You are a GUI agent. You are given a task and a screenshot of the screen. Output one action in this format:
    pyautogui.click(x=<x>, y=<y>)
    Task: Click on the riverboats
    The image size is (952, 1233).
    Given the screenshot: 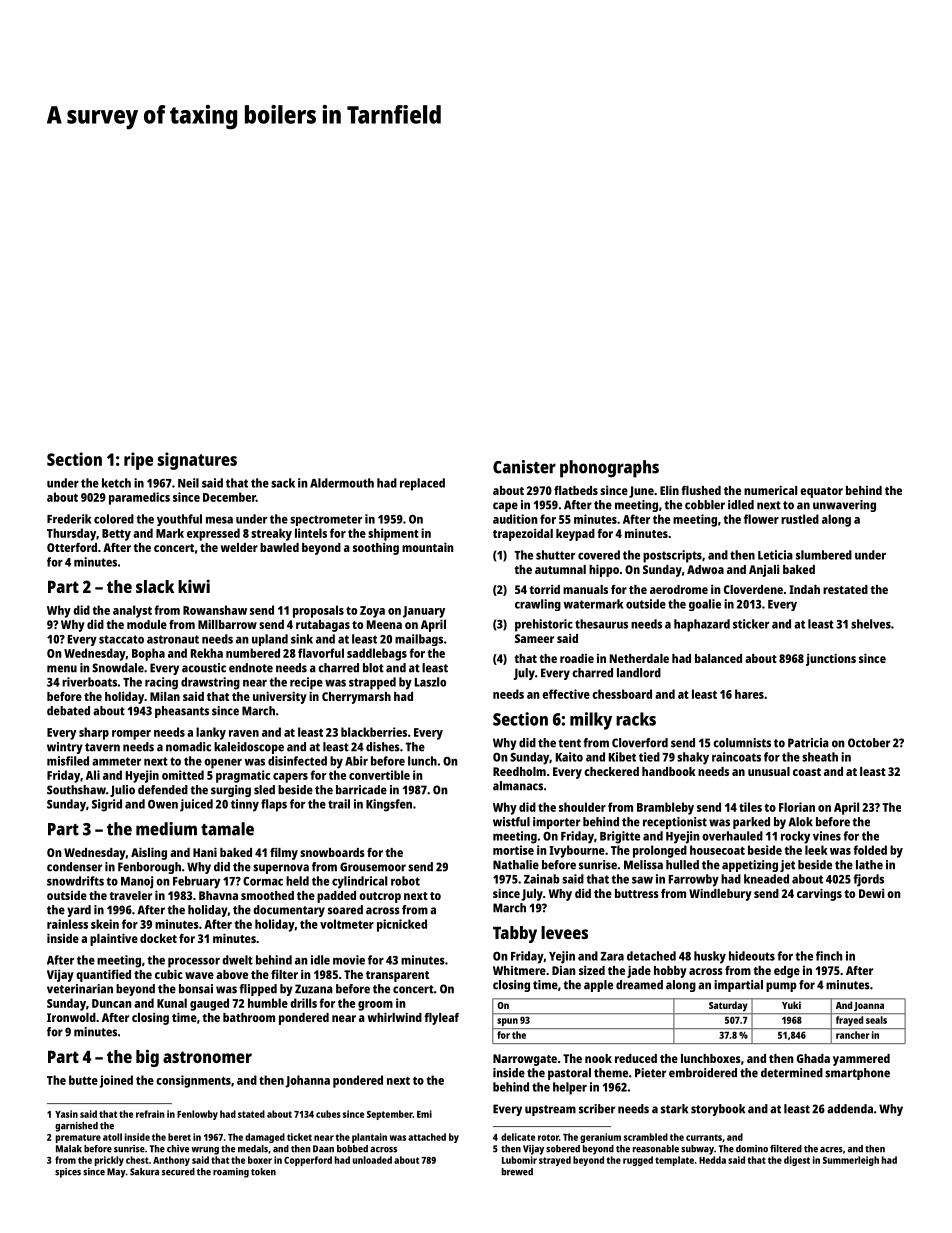 What is the action you would take?
    pyautogui.click(x=89, y=682)
